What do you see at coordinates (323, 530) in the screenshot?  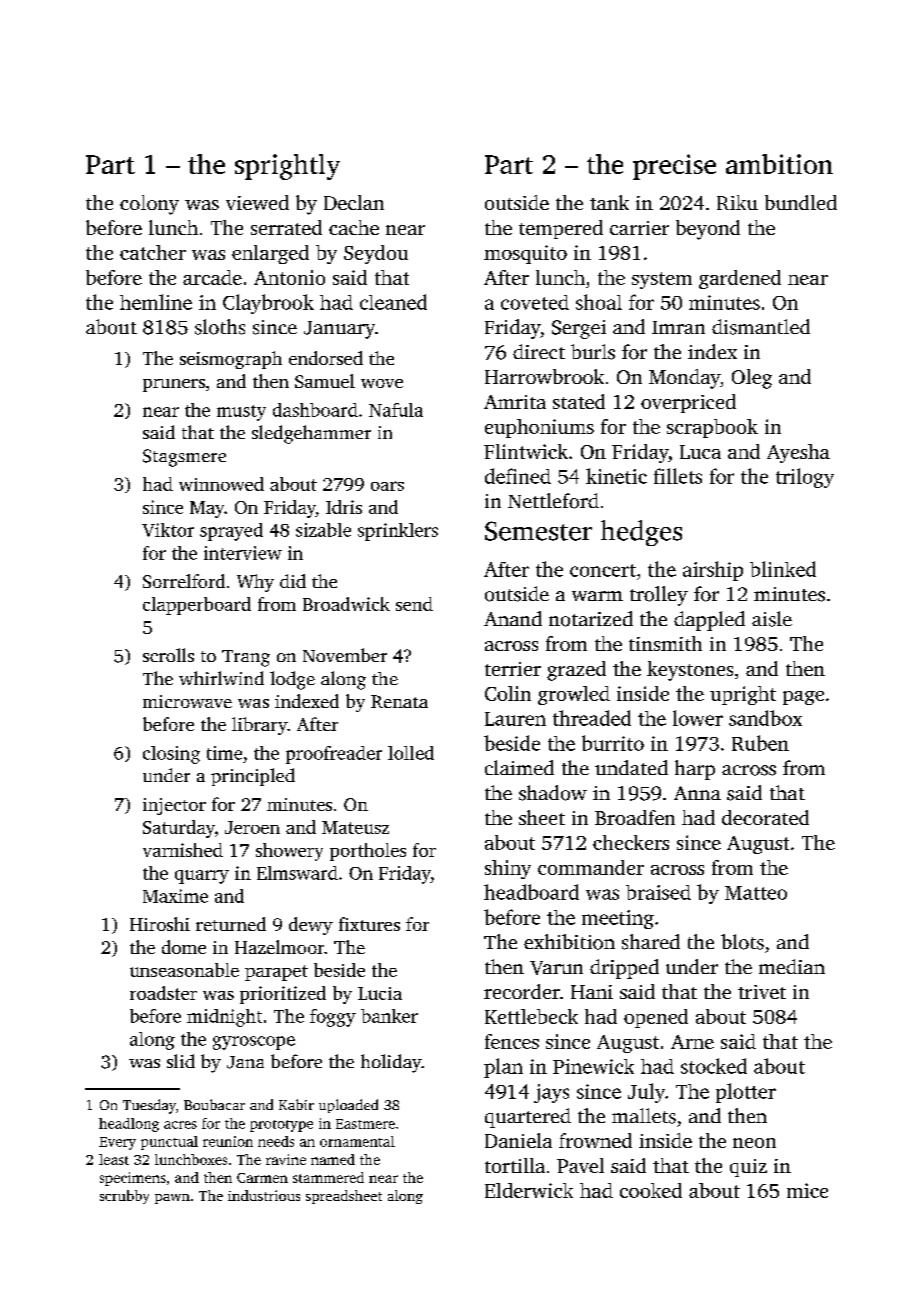 I see `sizable` at bounding box center [323, 530].
